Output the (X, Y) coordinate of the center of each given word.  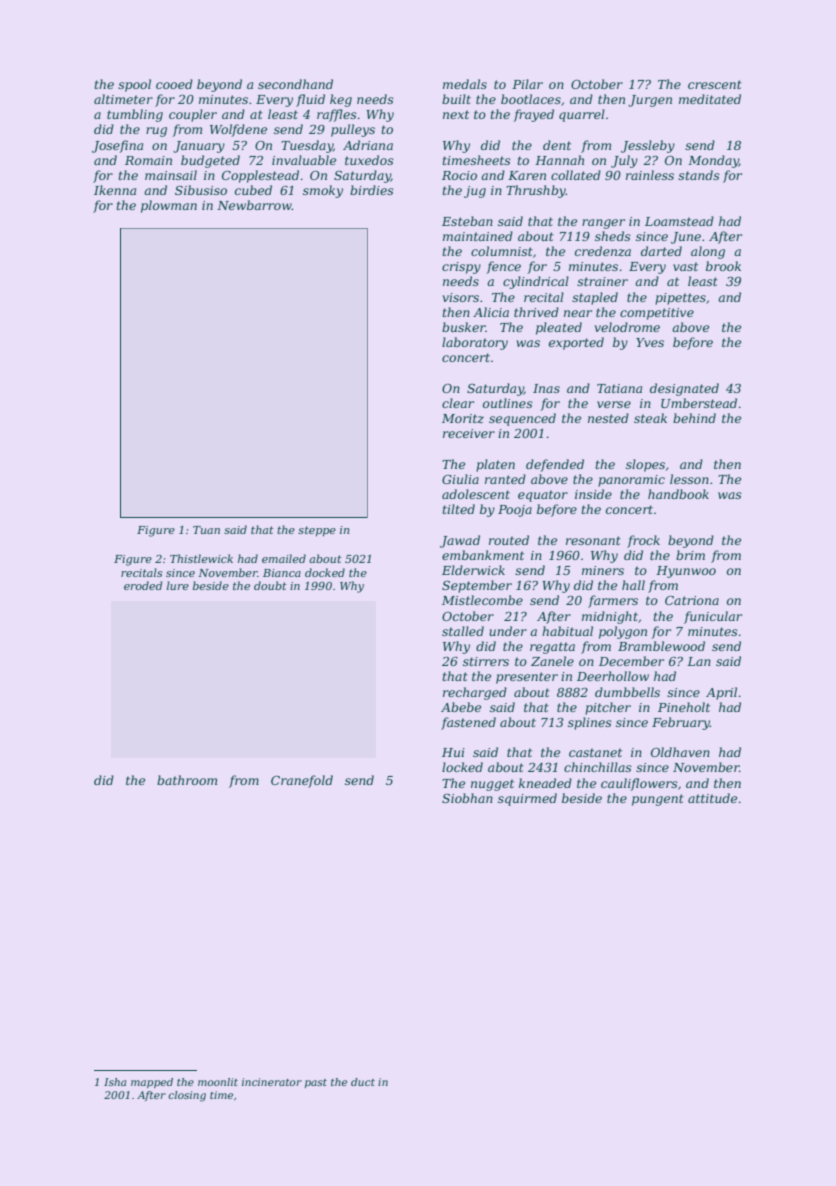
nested (608, 418)
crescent (715, 84)
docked (325, 572)
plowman (169, 206)
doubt (270, 585)
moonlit (218, 1082)
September (477, 586)
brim (690, 555)
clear (458, 403)
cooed (174, 84)
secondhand (295, 84)
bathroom (187, 780)
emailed (284, 558)
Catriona (692, 600)
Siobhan (467, 798)
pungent (658, 800)
